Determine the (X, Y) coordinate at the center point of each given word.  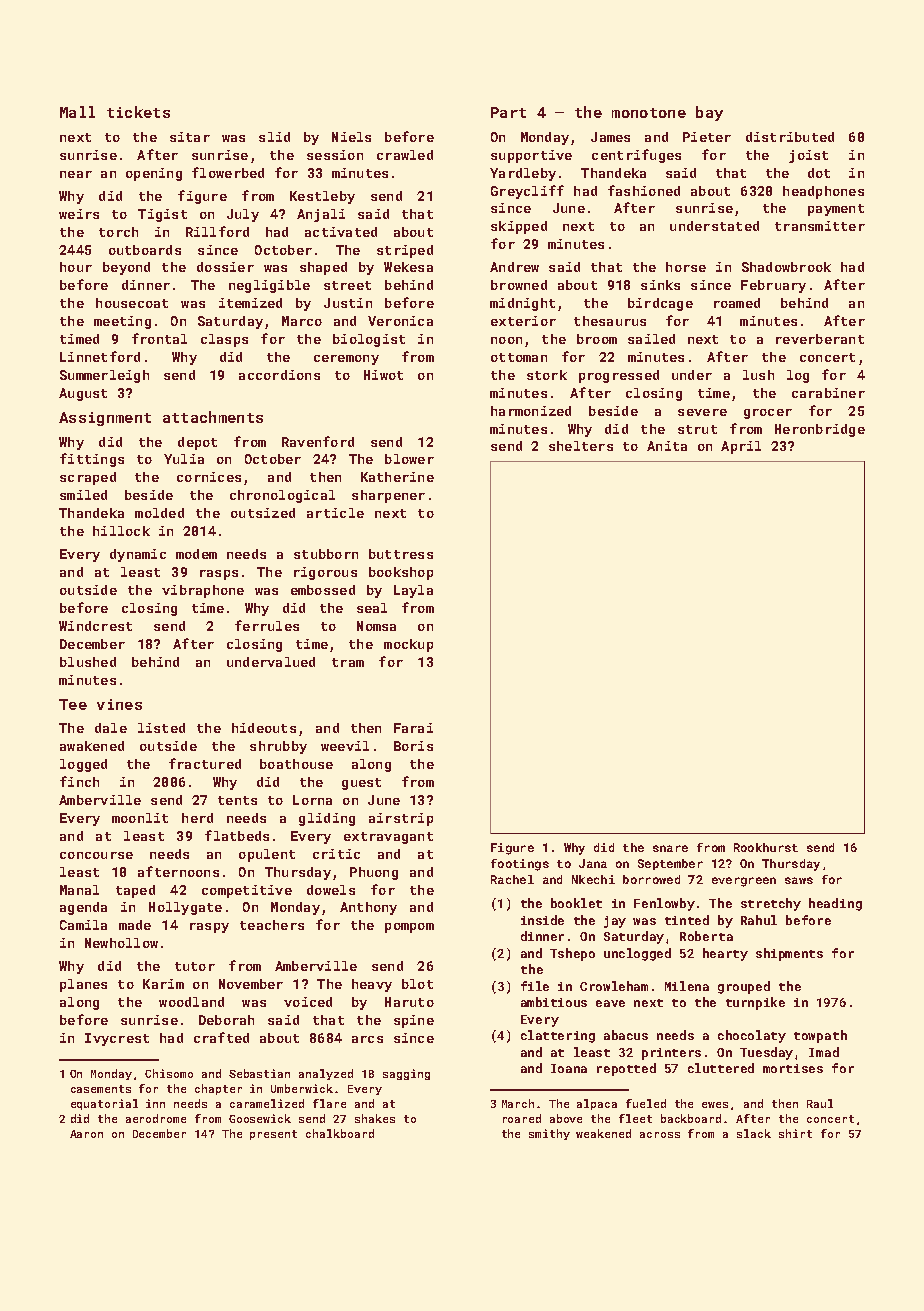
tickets (138, 112)
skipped (519, 227)
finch (79, 781)
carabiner (828, 393)
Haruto (409, 1002)
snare (670, 848)
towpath (820, 1036)
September (670, 864)
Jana (593, 863)
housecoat (132, 303)
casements (101, 1089)
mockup (408, 645)
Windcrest (95, 626)
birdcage (660, 304)
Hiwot (383, 375)
